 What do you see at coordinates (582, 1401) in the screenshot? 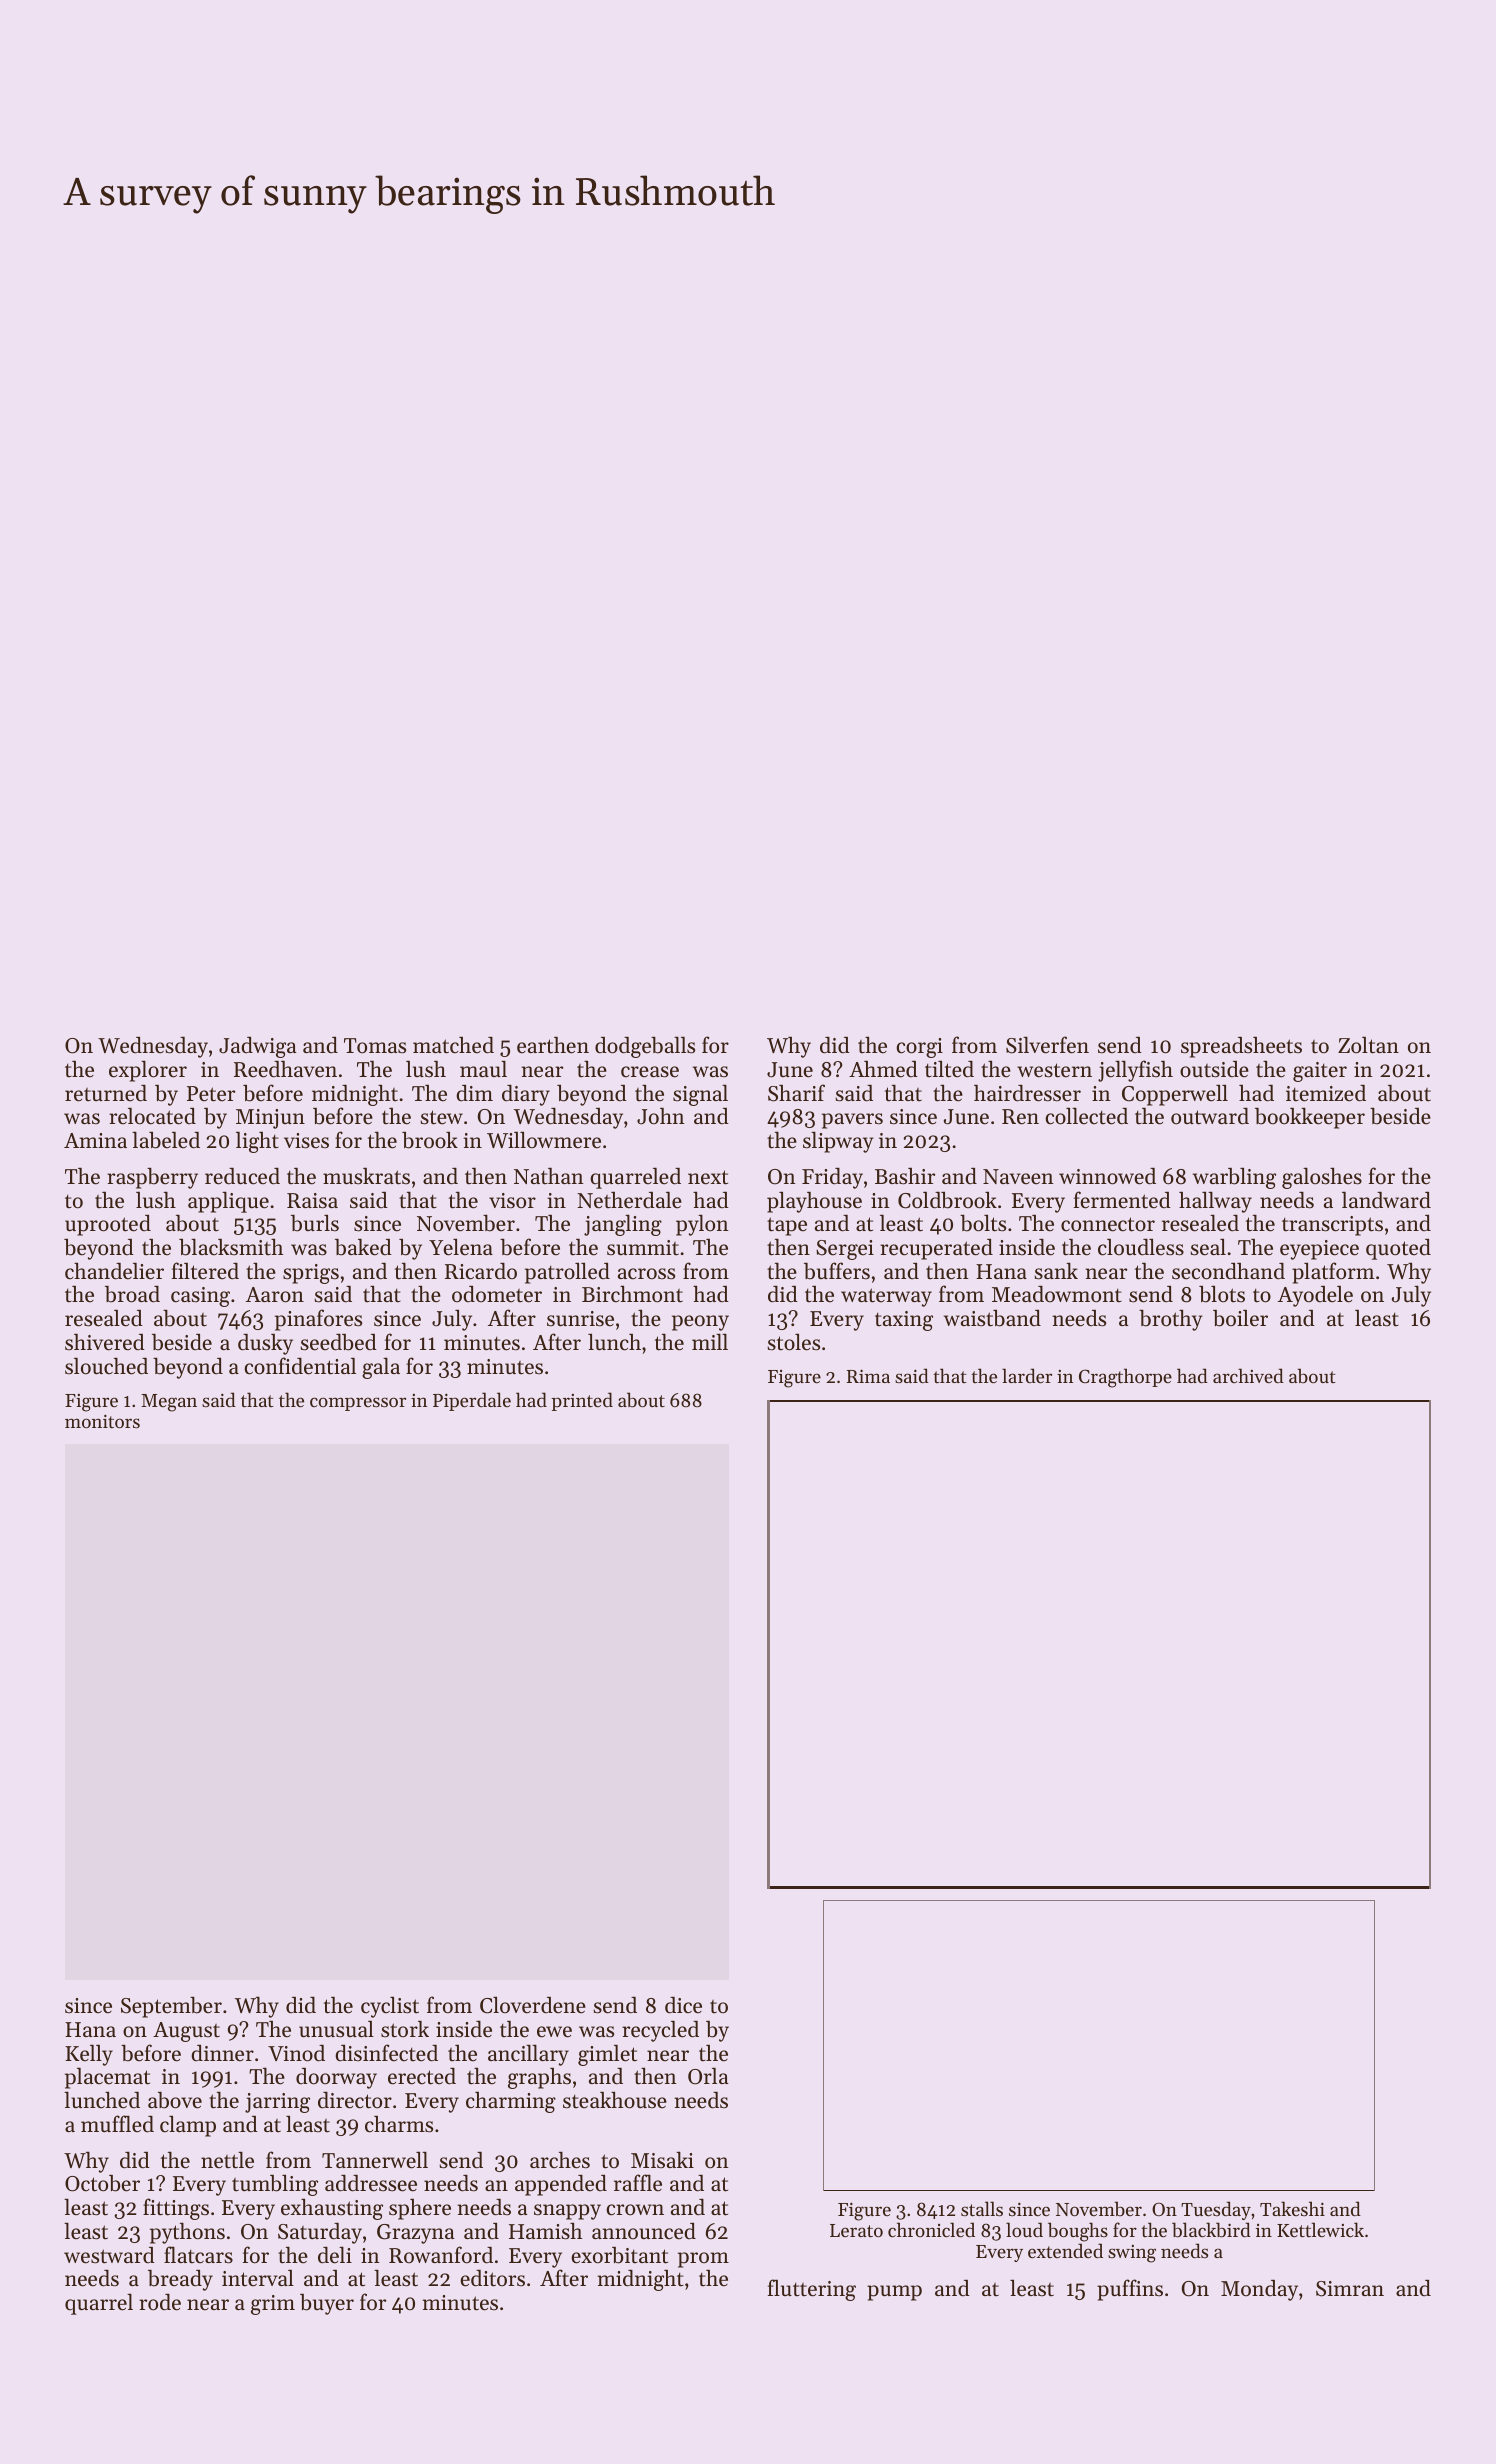
I see `printed` at bounding box center [582, 1401].
